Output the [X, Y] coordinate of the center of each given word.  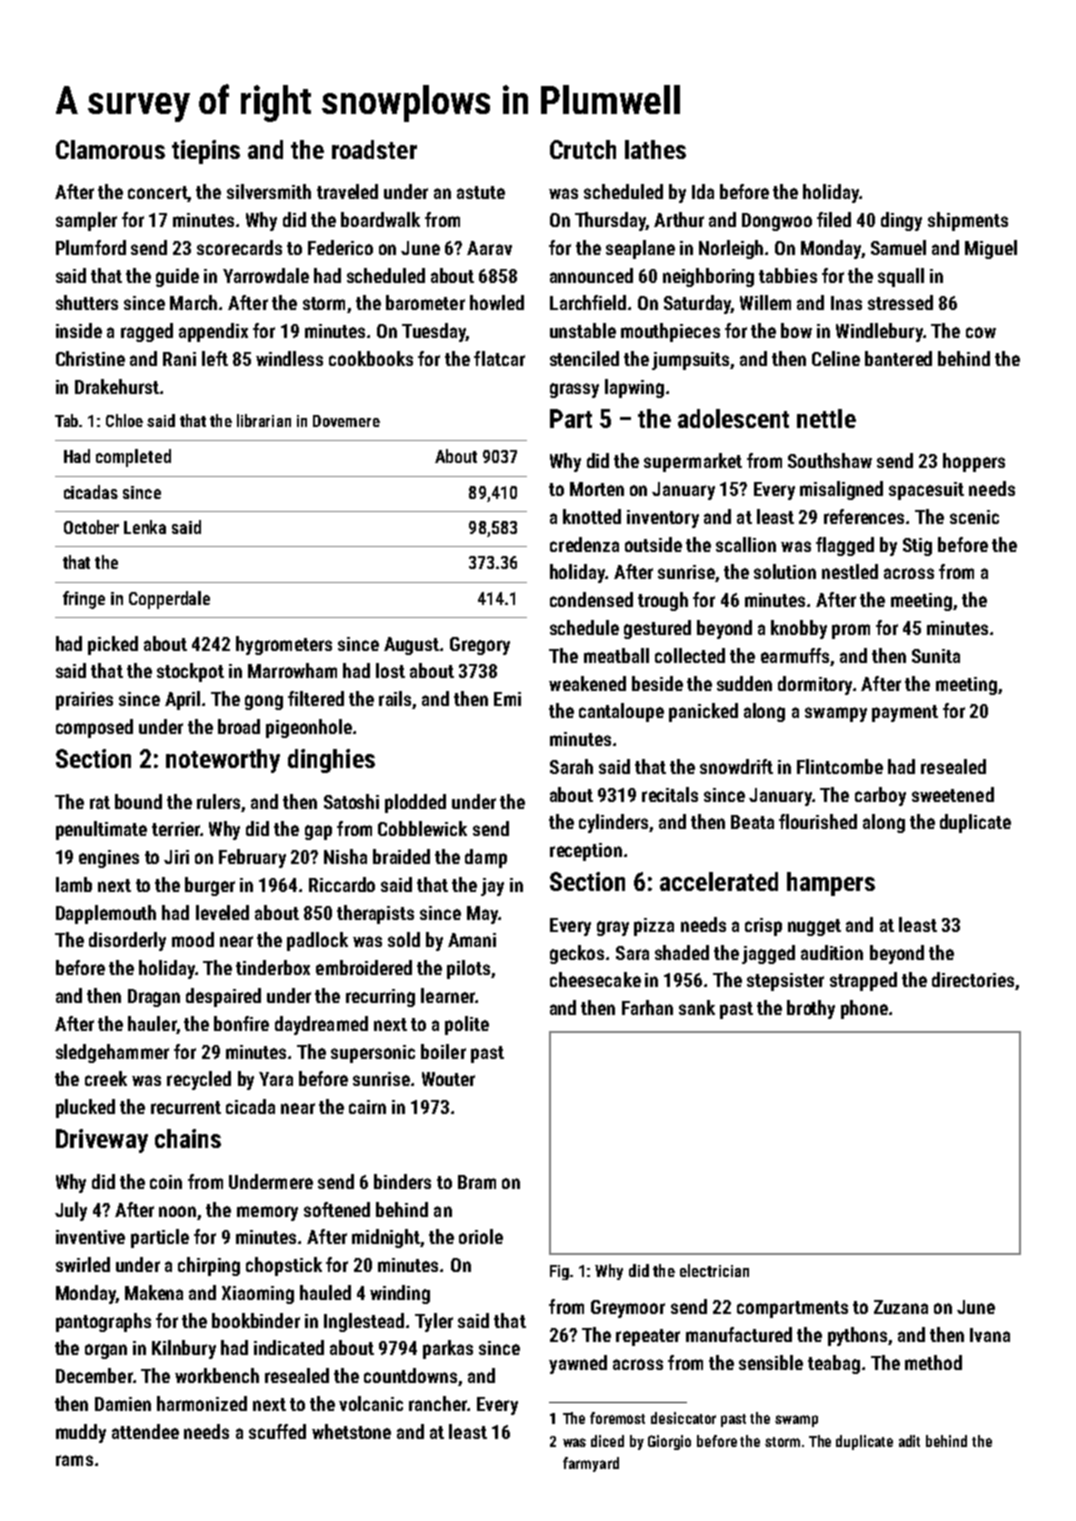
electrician [714, 1270]
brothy [811, 1009]
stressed [900, 302]
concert [157, 192]
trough [663, 601]
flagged [845, 546]
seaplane [640, 249]
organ [106, 1351]
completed [133, 458]
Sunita [936, 656]
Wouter [448, 1079]
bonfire [241, 1023]
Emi [507, 699]
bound [138, 801]
